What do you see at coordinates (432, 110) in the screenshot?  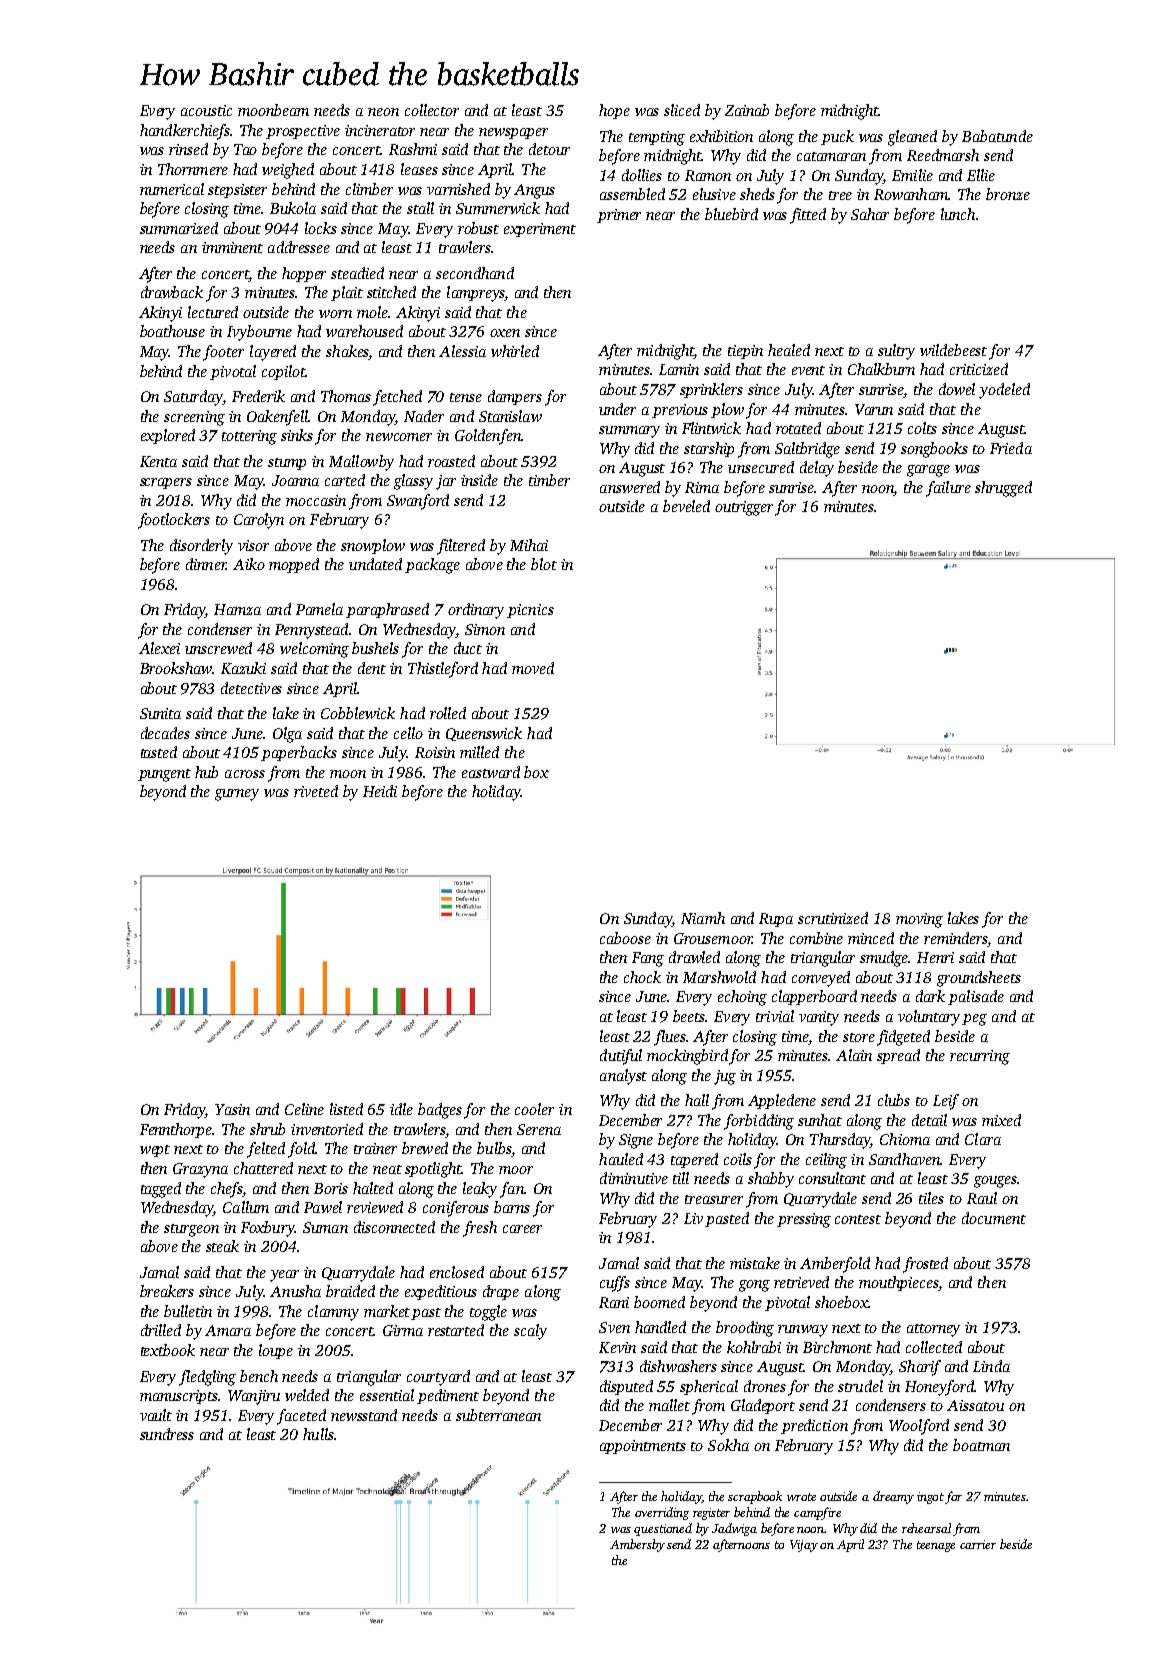 I see `collector` at bounding box center [432, 110].
